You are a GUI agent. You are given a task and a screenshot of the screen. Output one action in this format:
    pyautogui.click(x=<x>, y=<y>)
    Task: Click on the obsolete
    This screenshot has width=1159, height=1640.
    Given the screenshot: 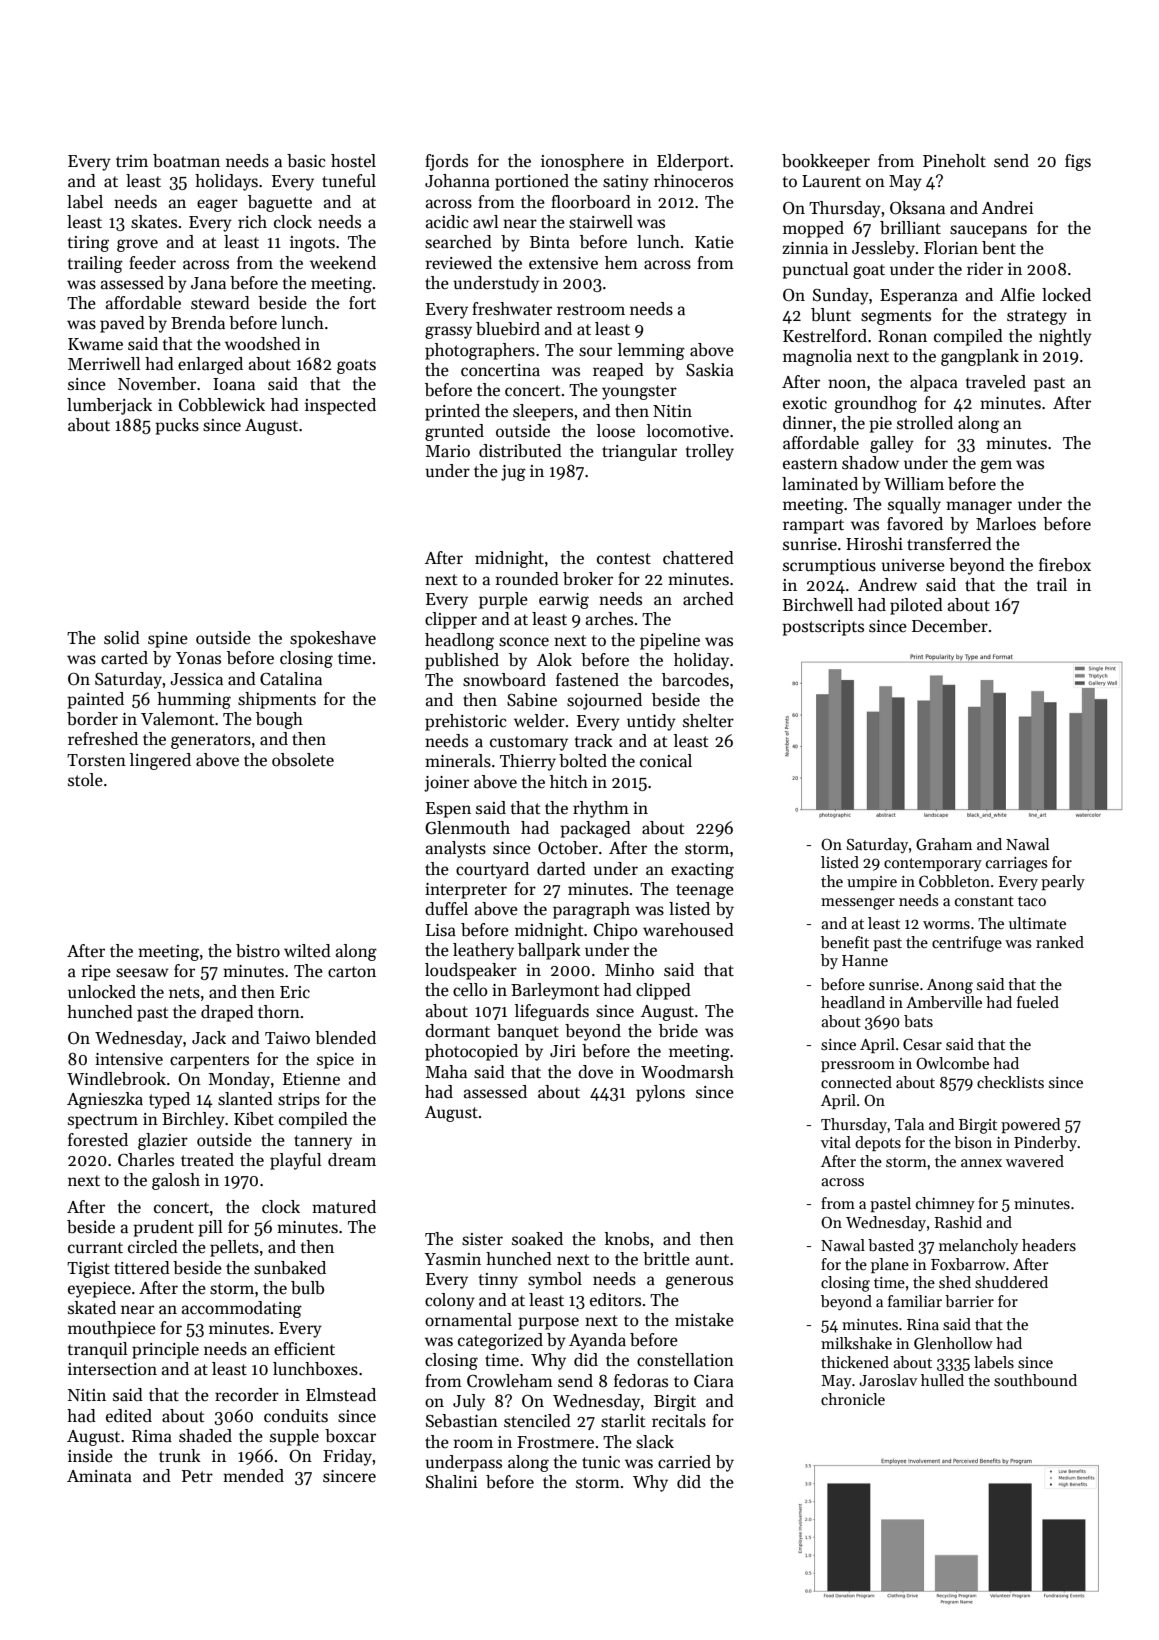 What is the action you would take?
    pyautogui.click(x=303, y=760)
